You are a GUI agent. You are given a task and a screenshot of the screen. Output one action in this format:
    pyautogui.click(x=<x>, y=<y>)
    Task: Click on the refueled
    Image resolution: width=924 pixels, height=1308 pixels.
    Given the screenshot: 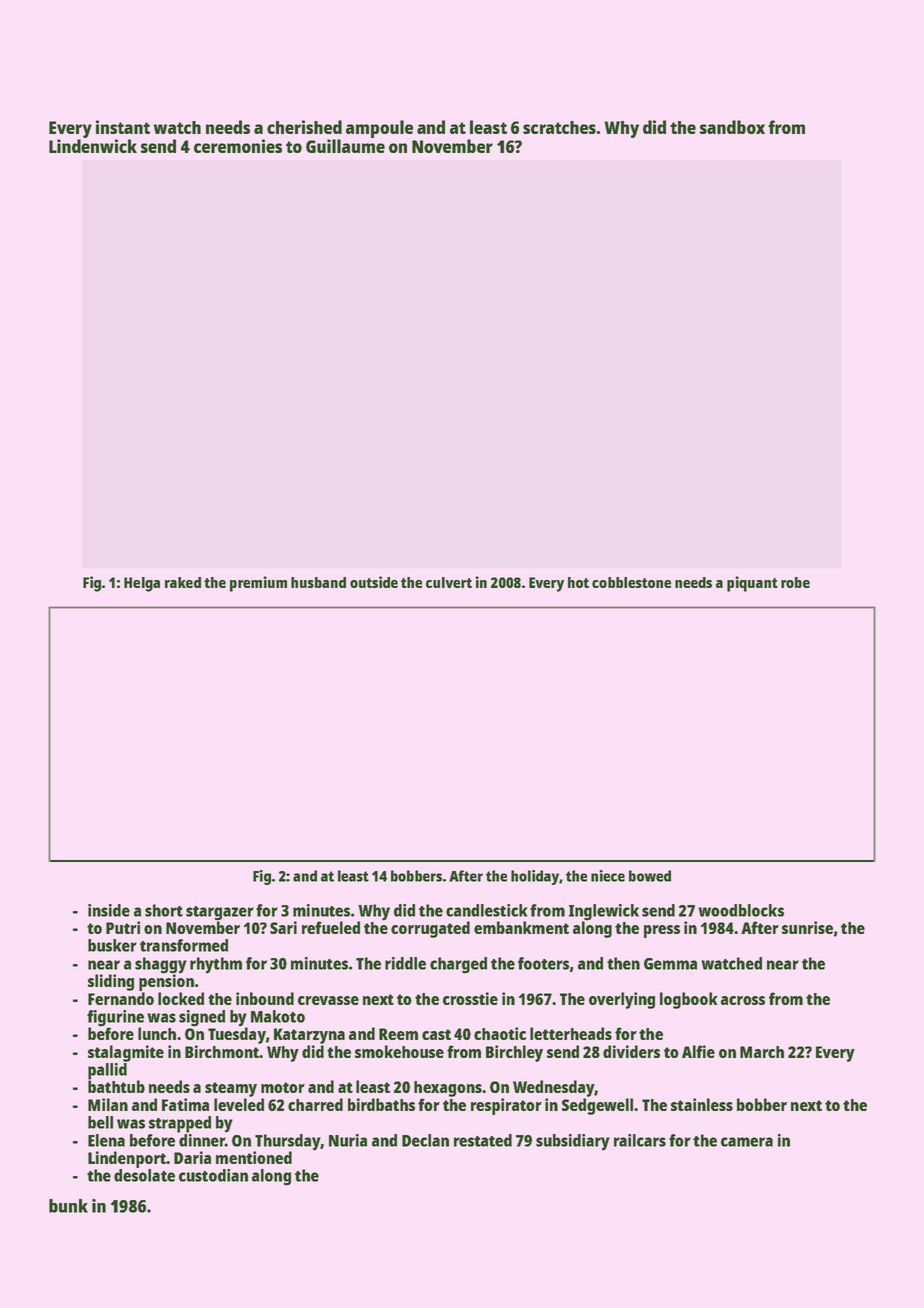 What is the action you would take?
    pyautogui.click(x=331, y=927)
